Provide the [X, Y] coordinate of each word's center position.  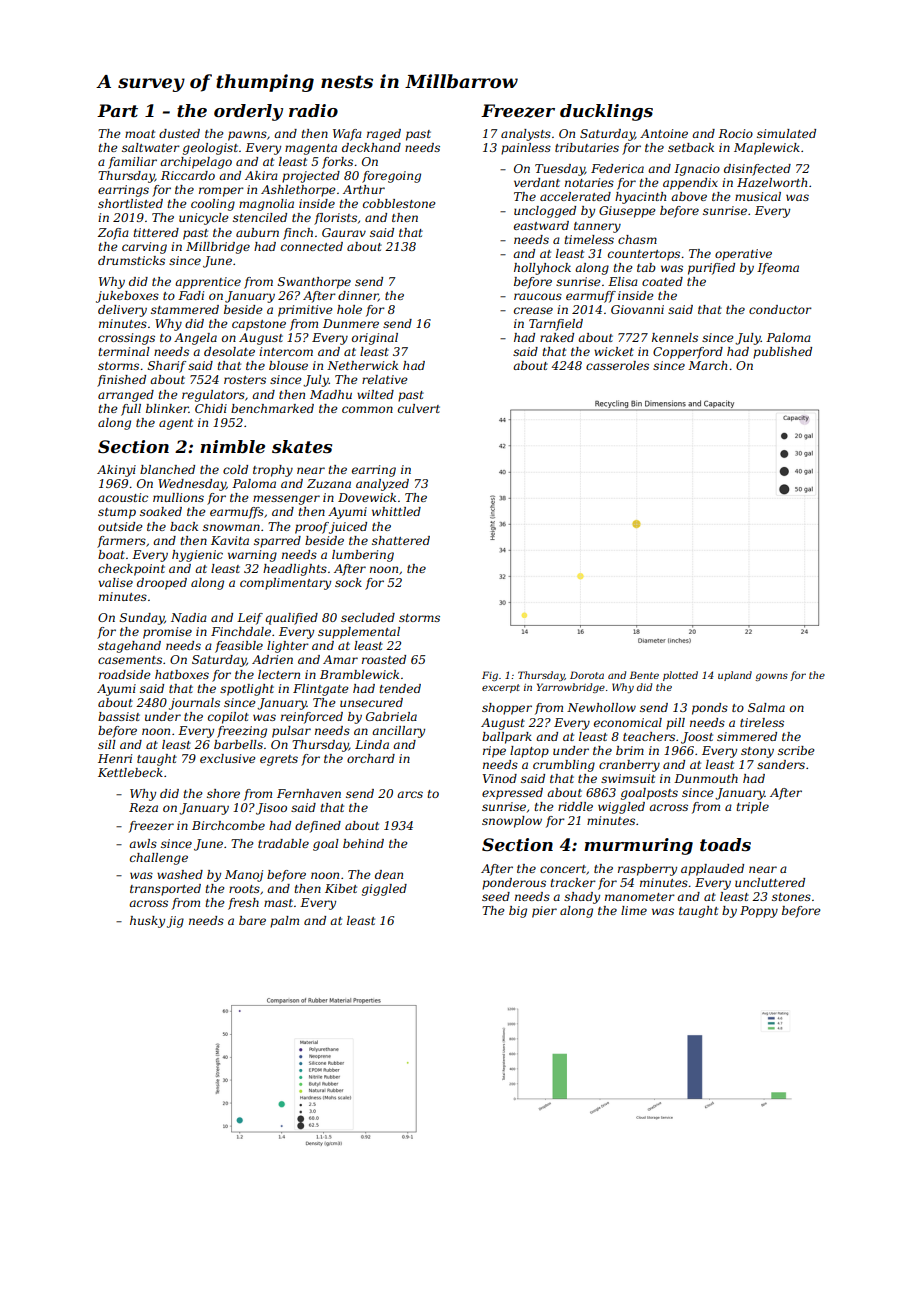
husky [147, 922]
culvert [419, 408]
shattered [401, 540]
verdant [537, 182]
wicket [614, 351]
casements [130, 660]
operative [743, 255]
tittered [156, 232]
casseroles [617, 365]
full [131, 410]
